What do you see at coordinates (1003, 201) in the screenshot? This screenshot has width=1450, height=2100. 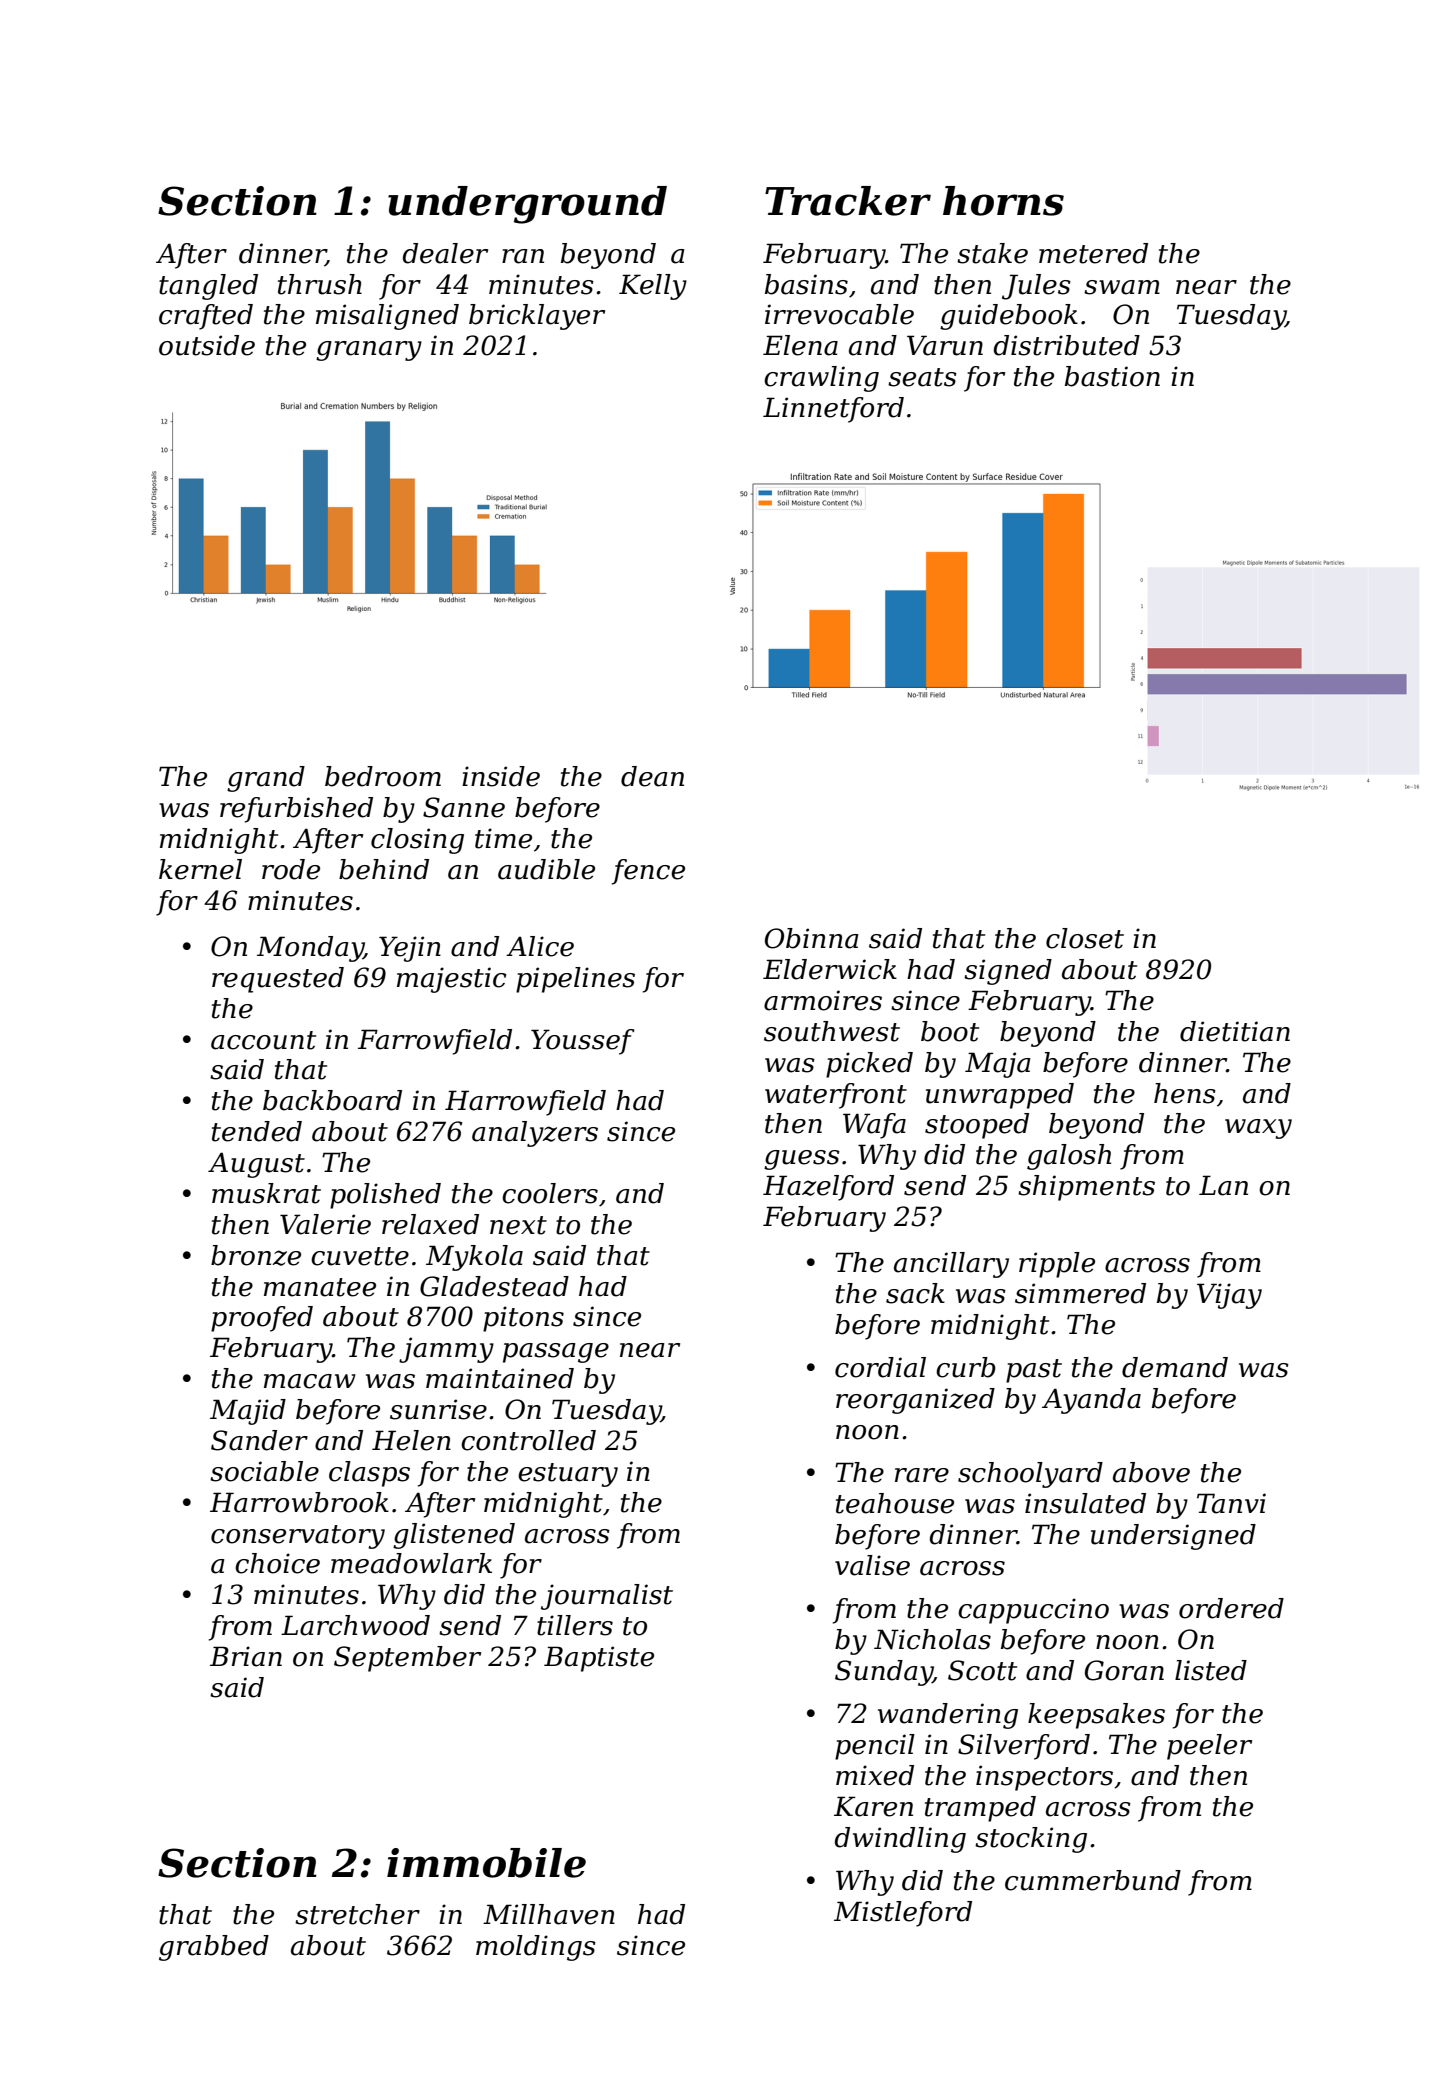 I see `horns` at bounding box center [1003, 201].
